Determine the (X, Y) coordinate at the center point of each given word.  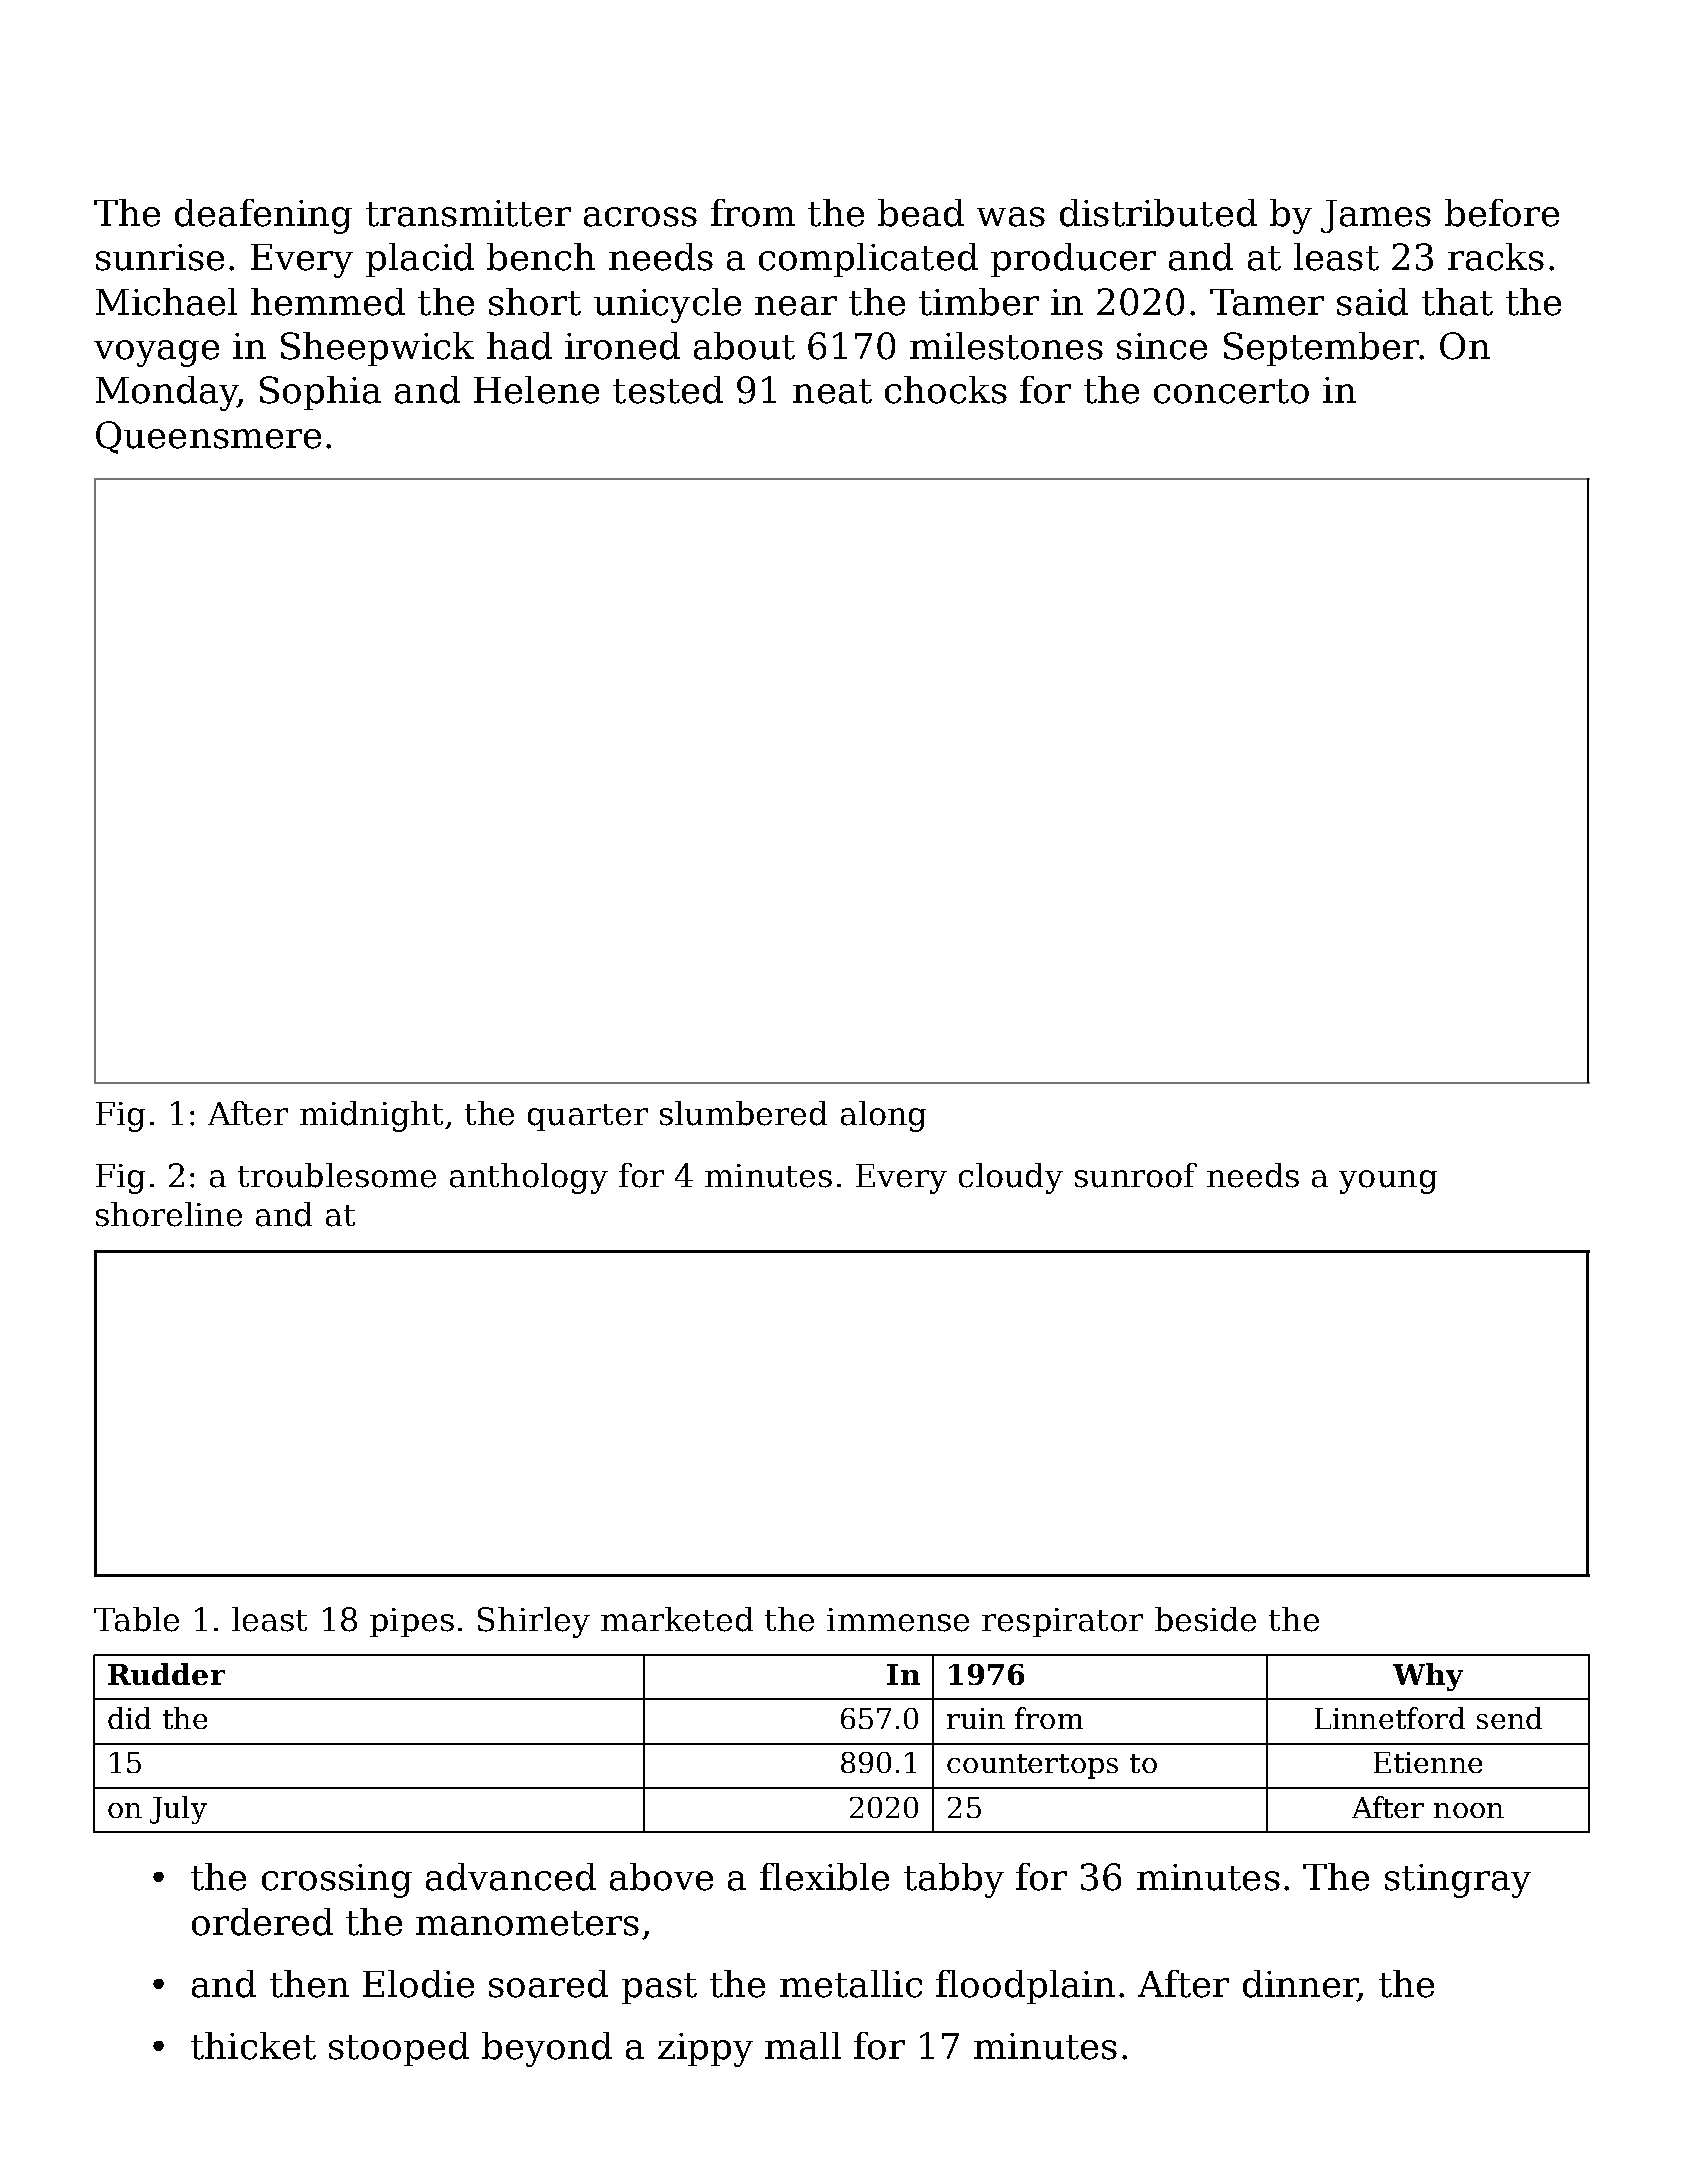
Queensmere (208, 437)
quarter (588, 1117)
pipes (412, 1622)
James (1376, 216)
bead (921, 213)
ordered (262, 1922)
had (519, 346)
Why (1428, 1677)
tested (668, 390)
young (1388, 1182)
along (883, 1116)
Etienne (1428, 1762)
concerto (1231, 391)
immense (898, 1620)
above (661, 1877)
